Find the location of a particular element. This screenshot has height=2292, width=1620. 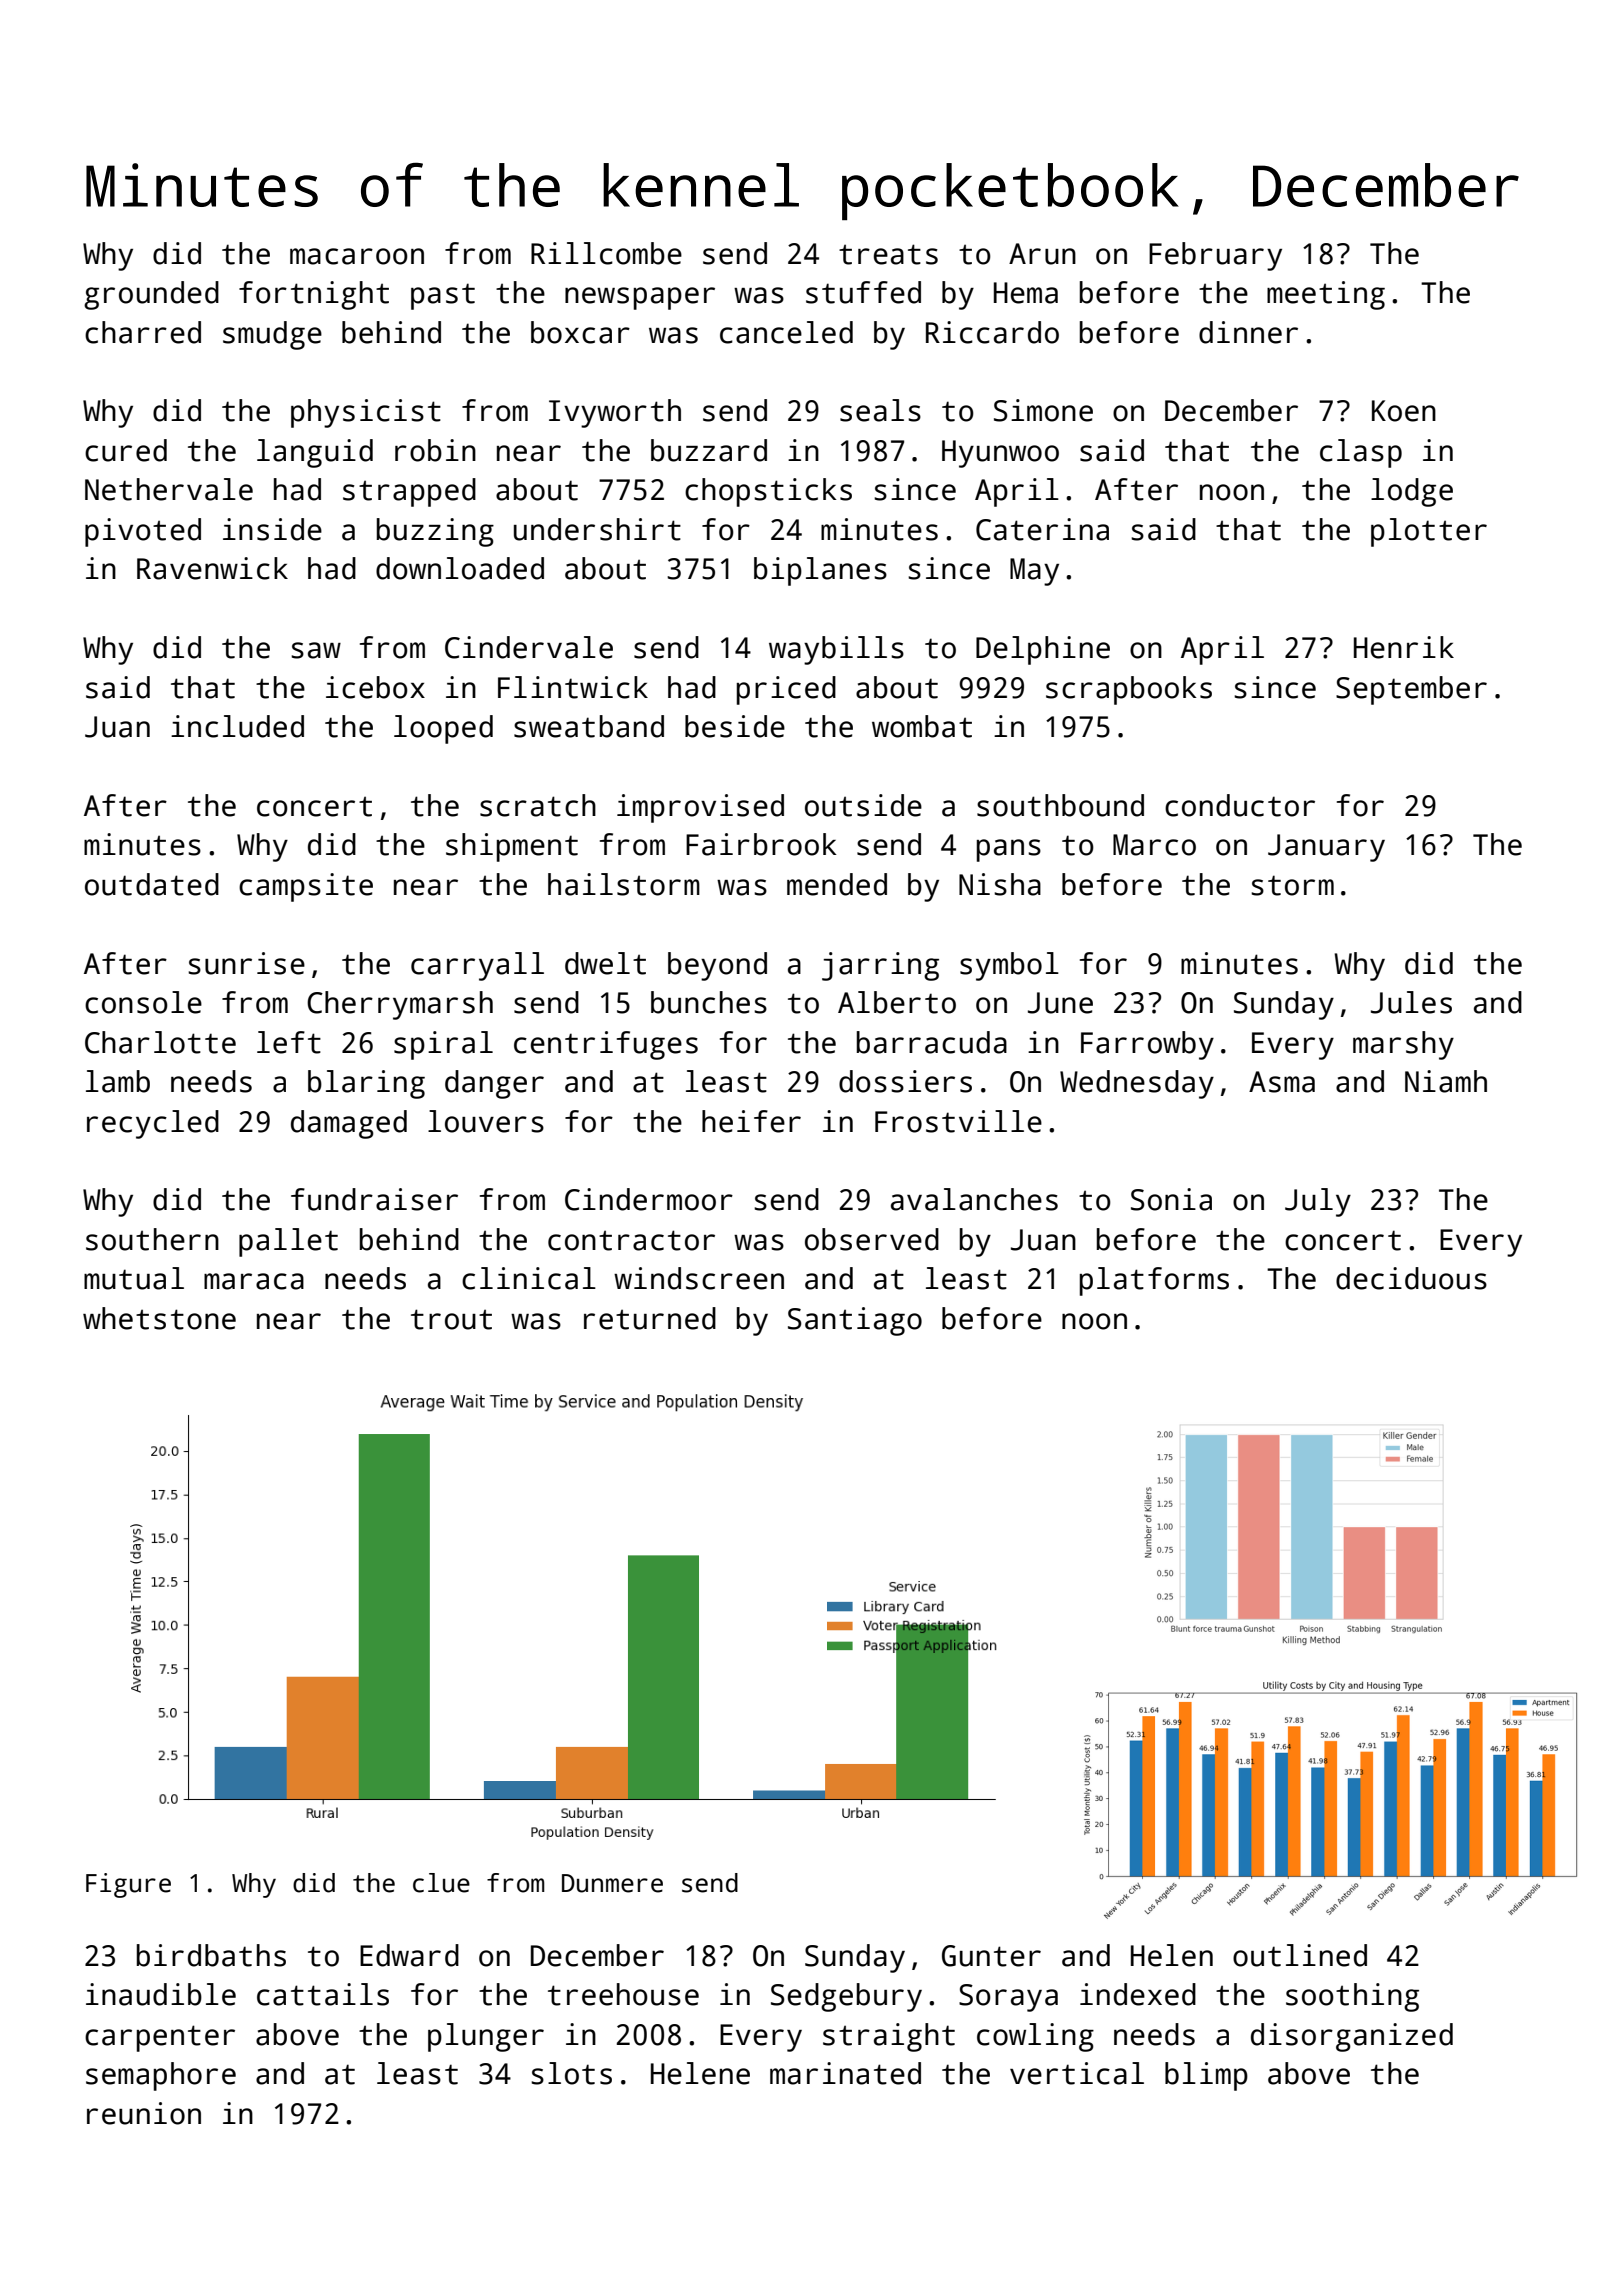

returned is located at coordinates (650, 1318).
